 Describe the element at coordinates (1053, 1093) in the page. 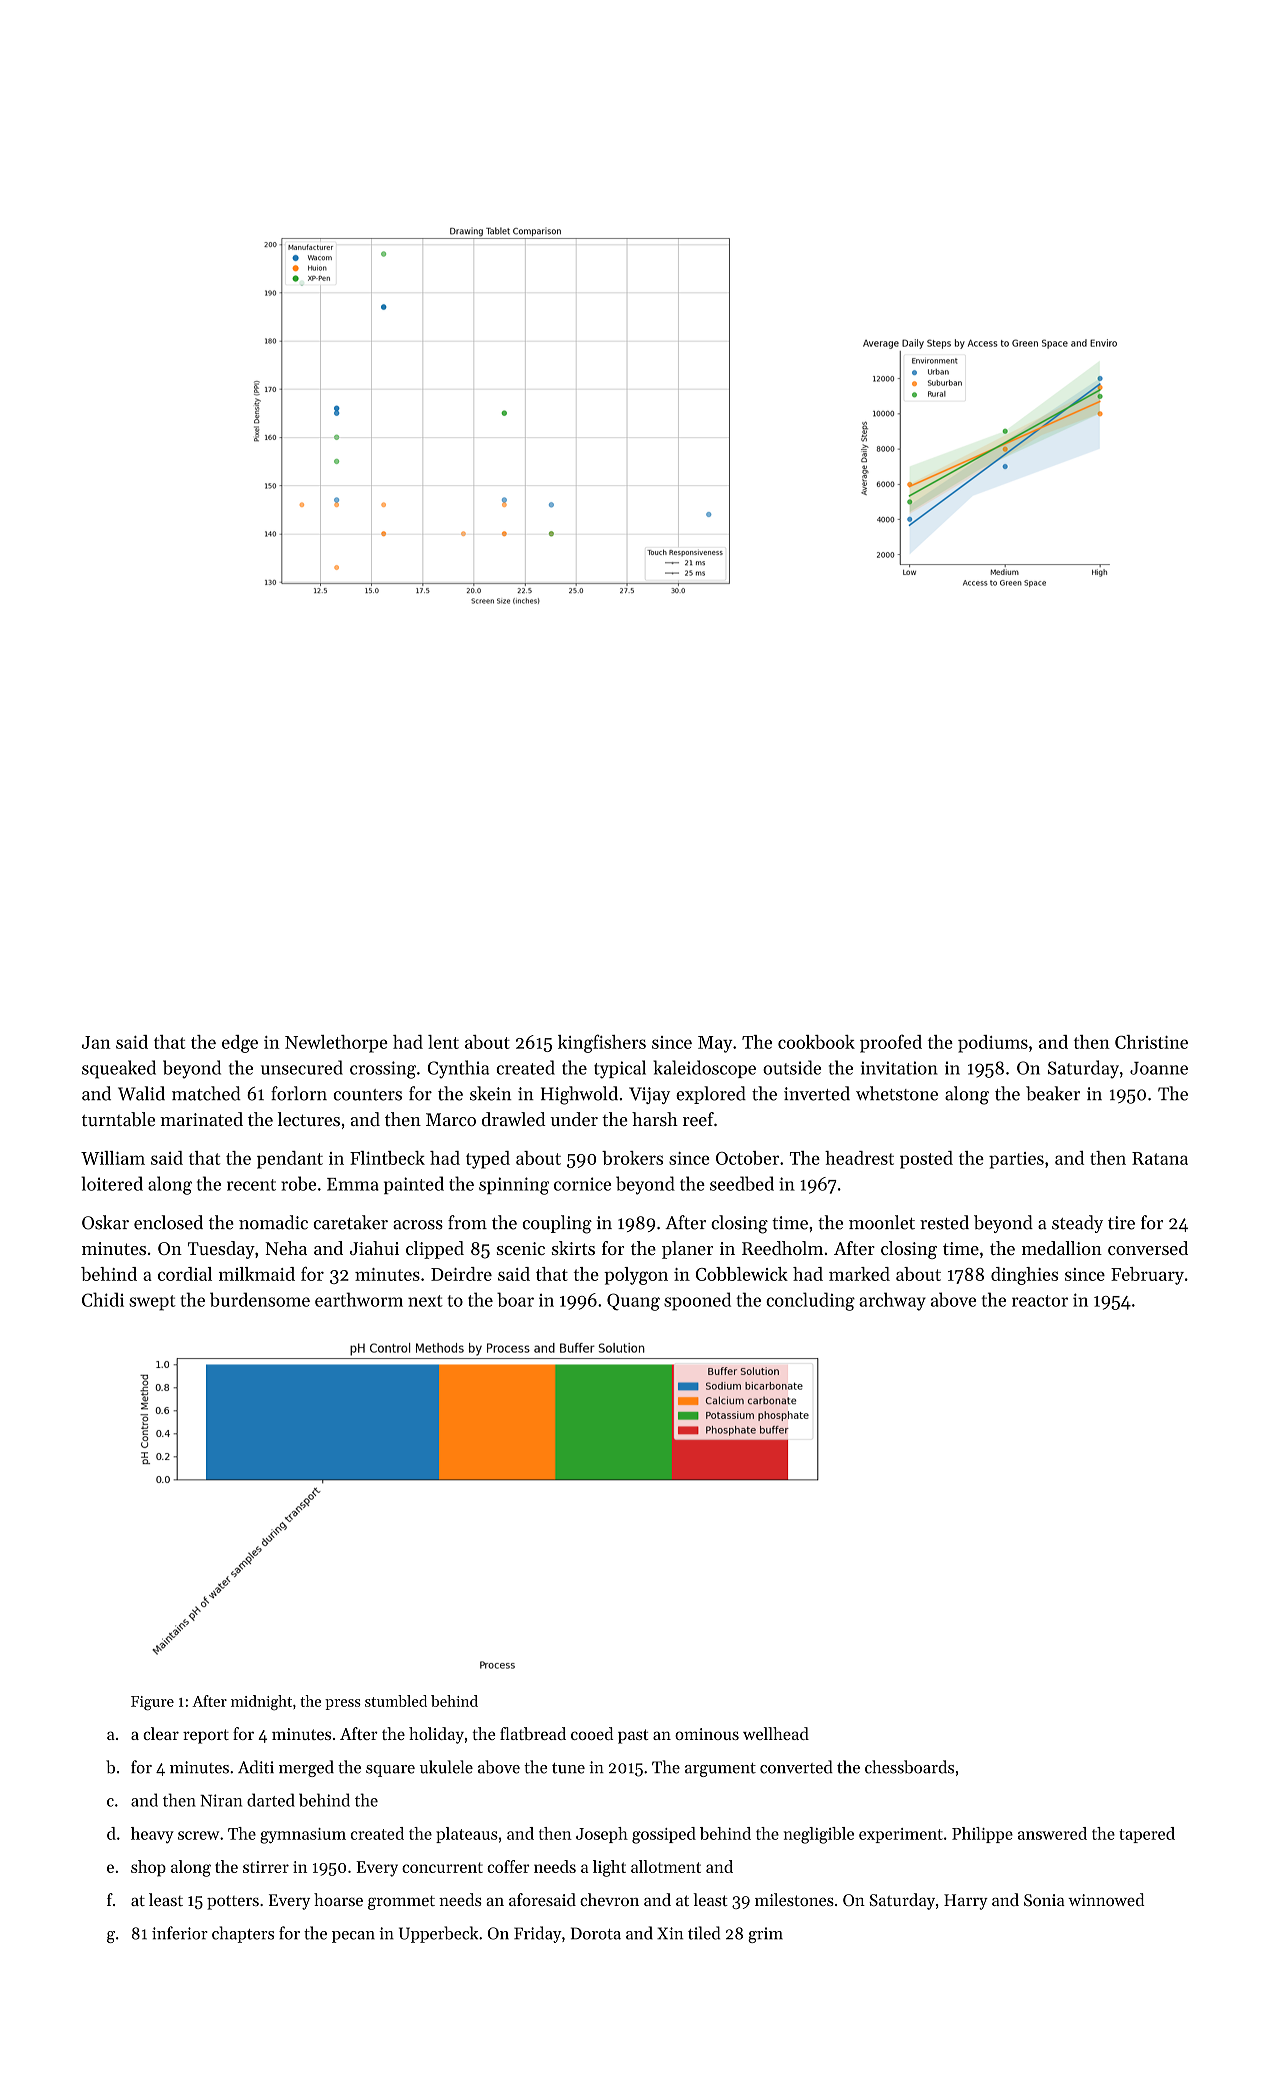

I see `beaker` at that location.
